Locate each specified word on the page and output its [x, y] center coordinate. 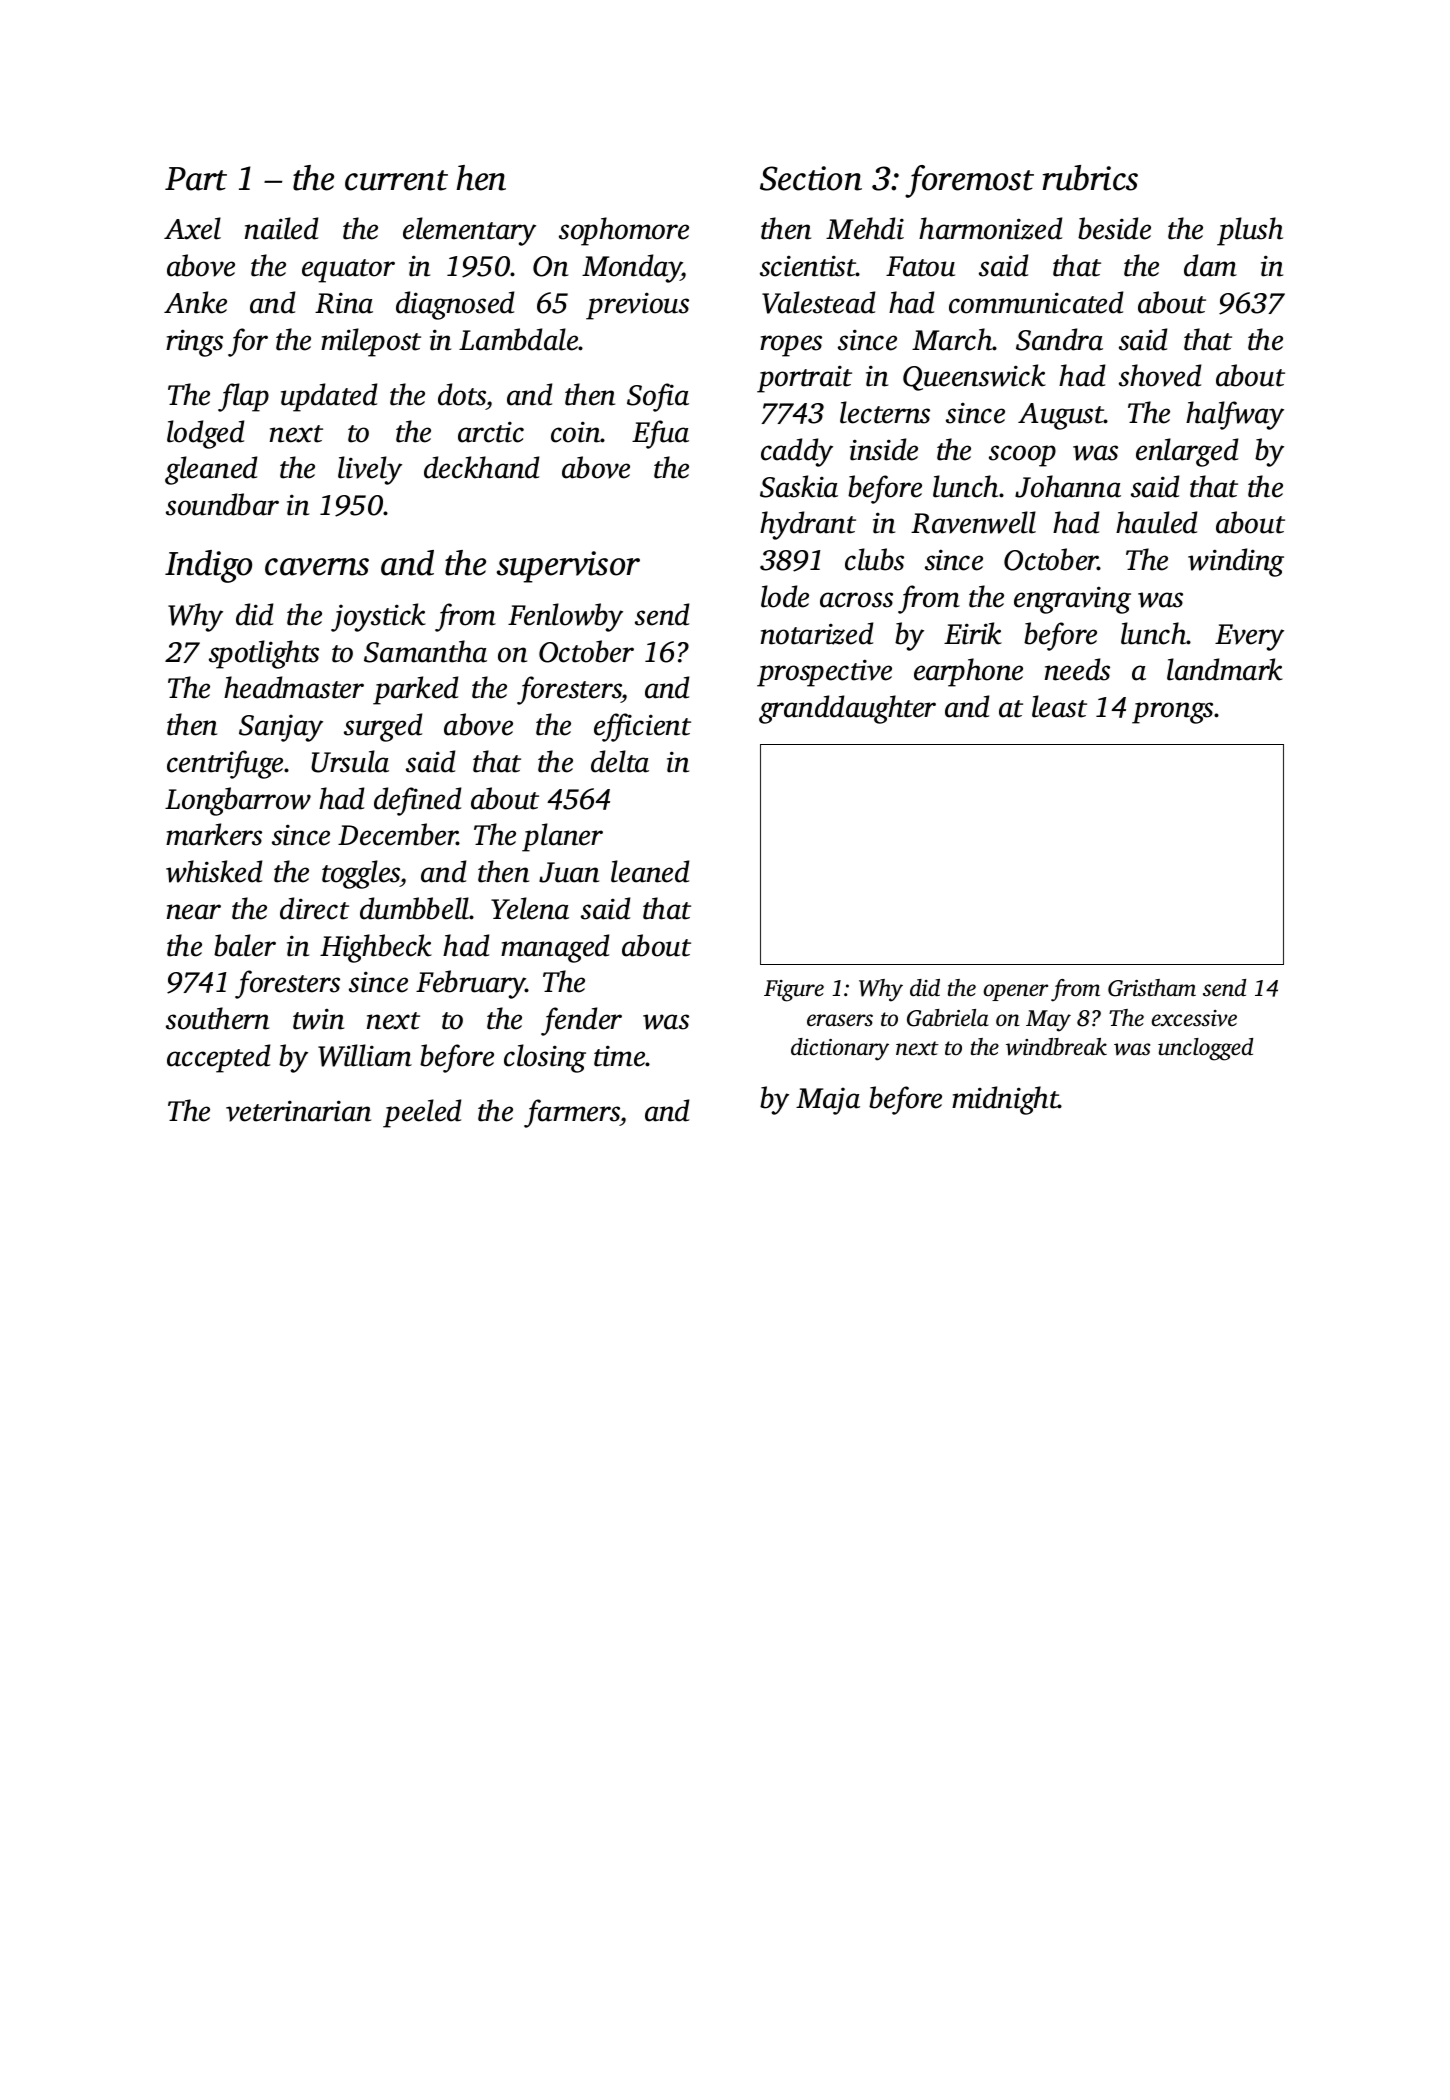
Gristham [1152, 988]
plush [1250, 231]
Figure [794, 991]
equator [348, 271]
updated [329, 397]
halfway [1235, 415]
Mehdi [865, 228]
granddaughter [847, 709]
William [365, 1055]
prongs [1173, 713]
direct [314, 908]
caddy [797, 452]
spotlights [264, 654]
